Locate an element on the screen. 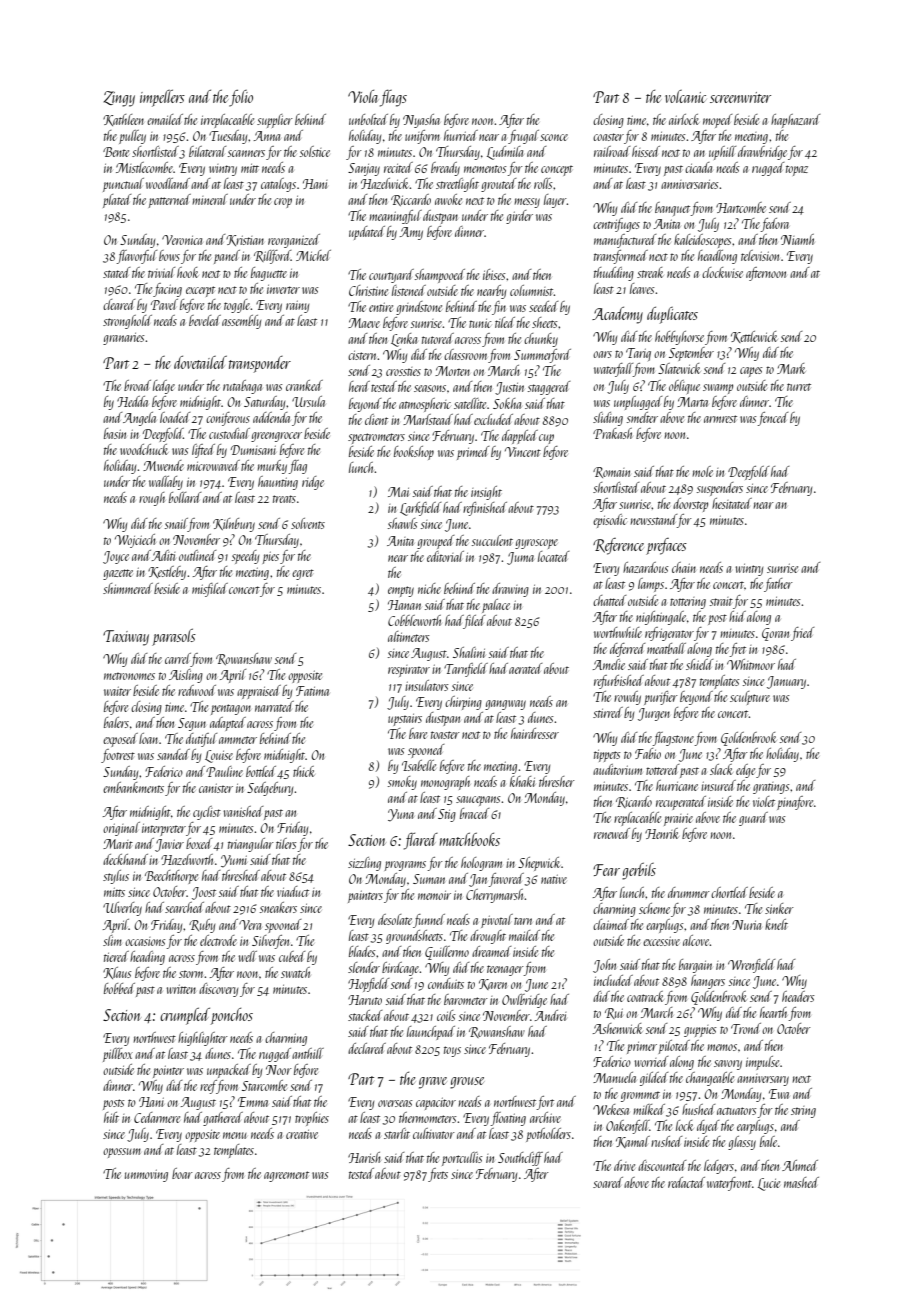  slack is located at coordinates (721, 769).
